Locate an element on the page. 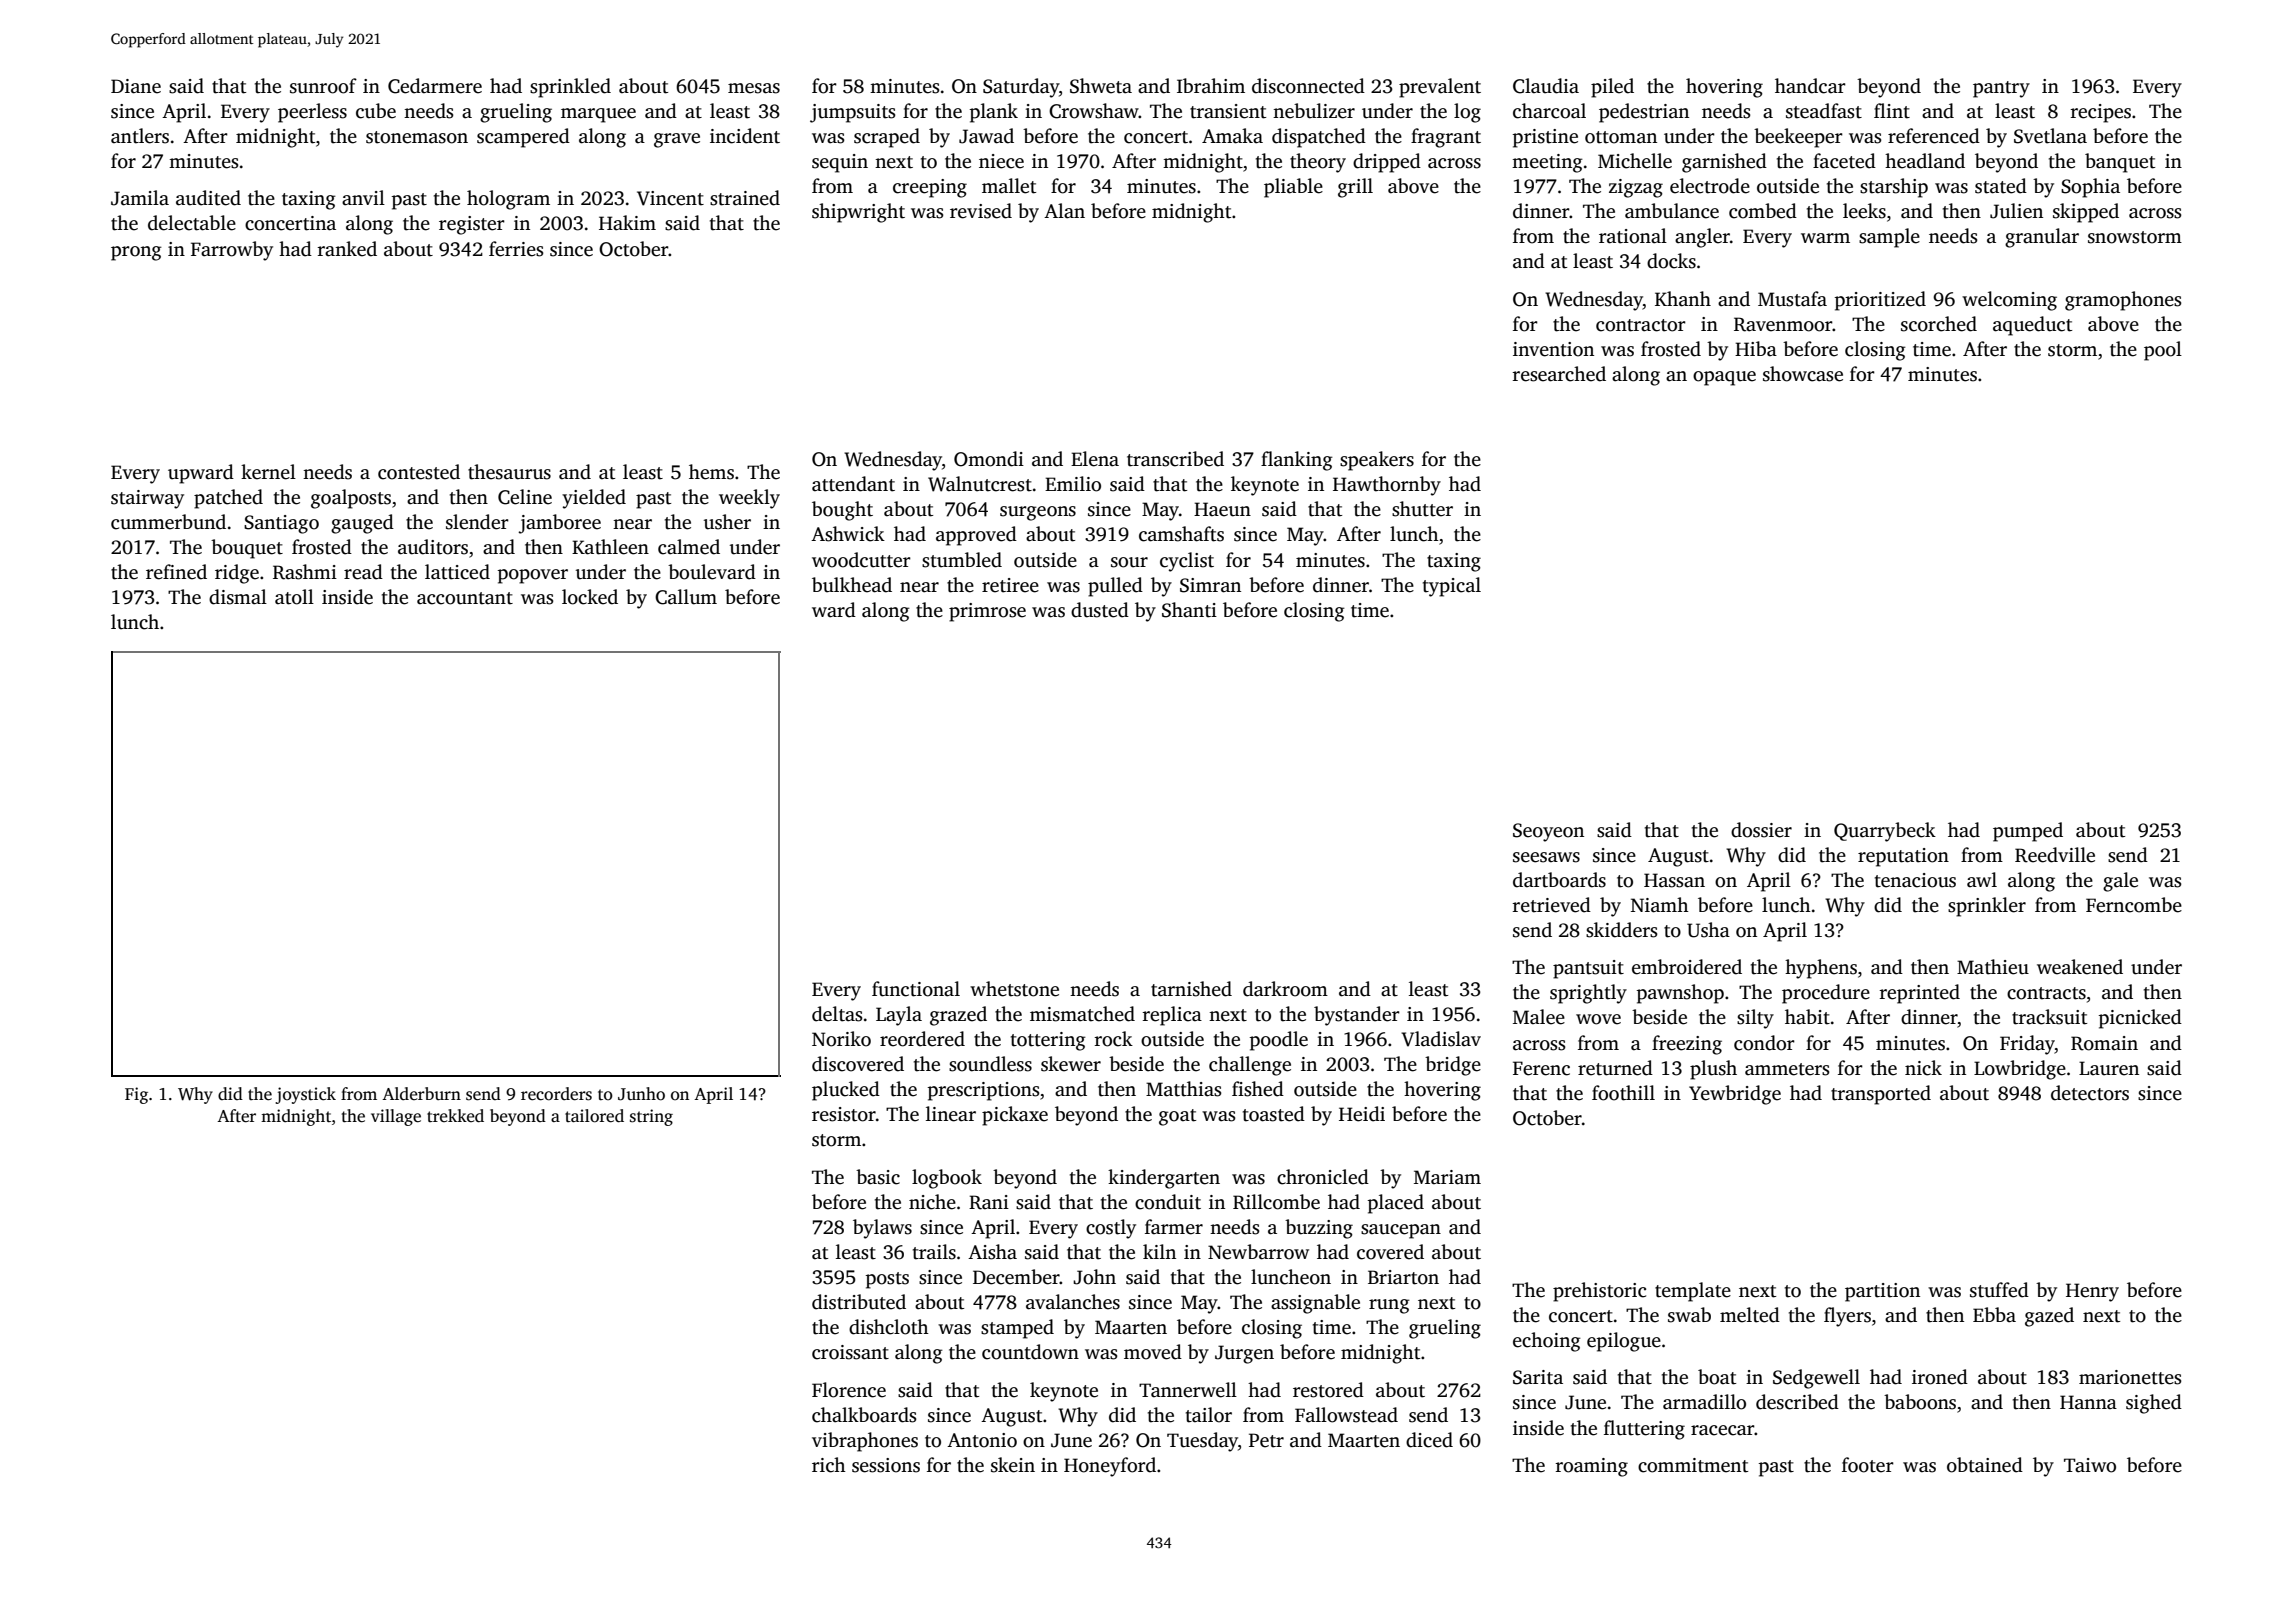 The height and width of the page is (1621, 2293). Hiba is located at coordinates (1756, 348).
